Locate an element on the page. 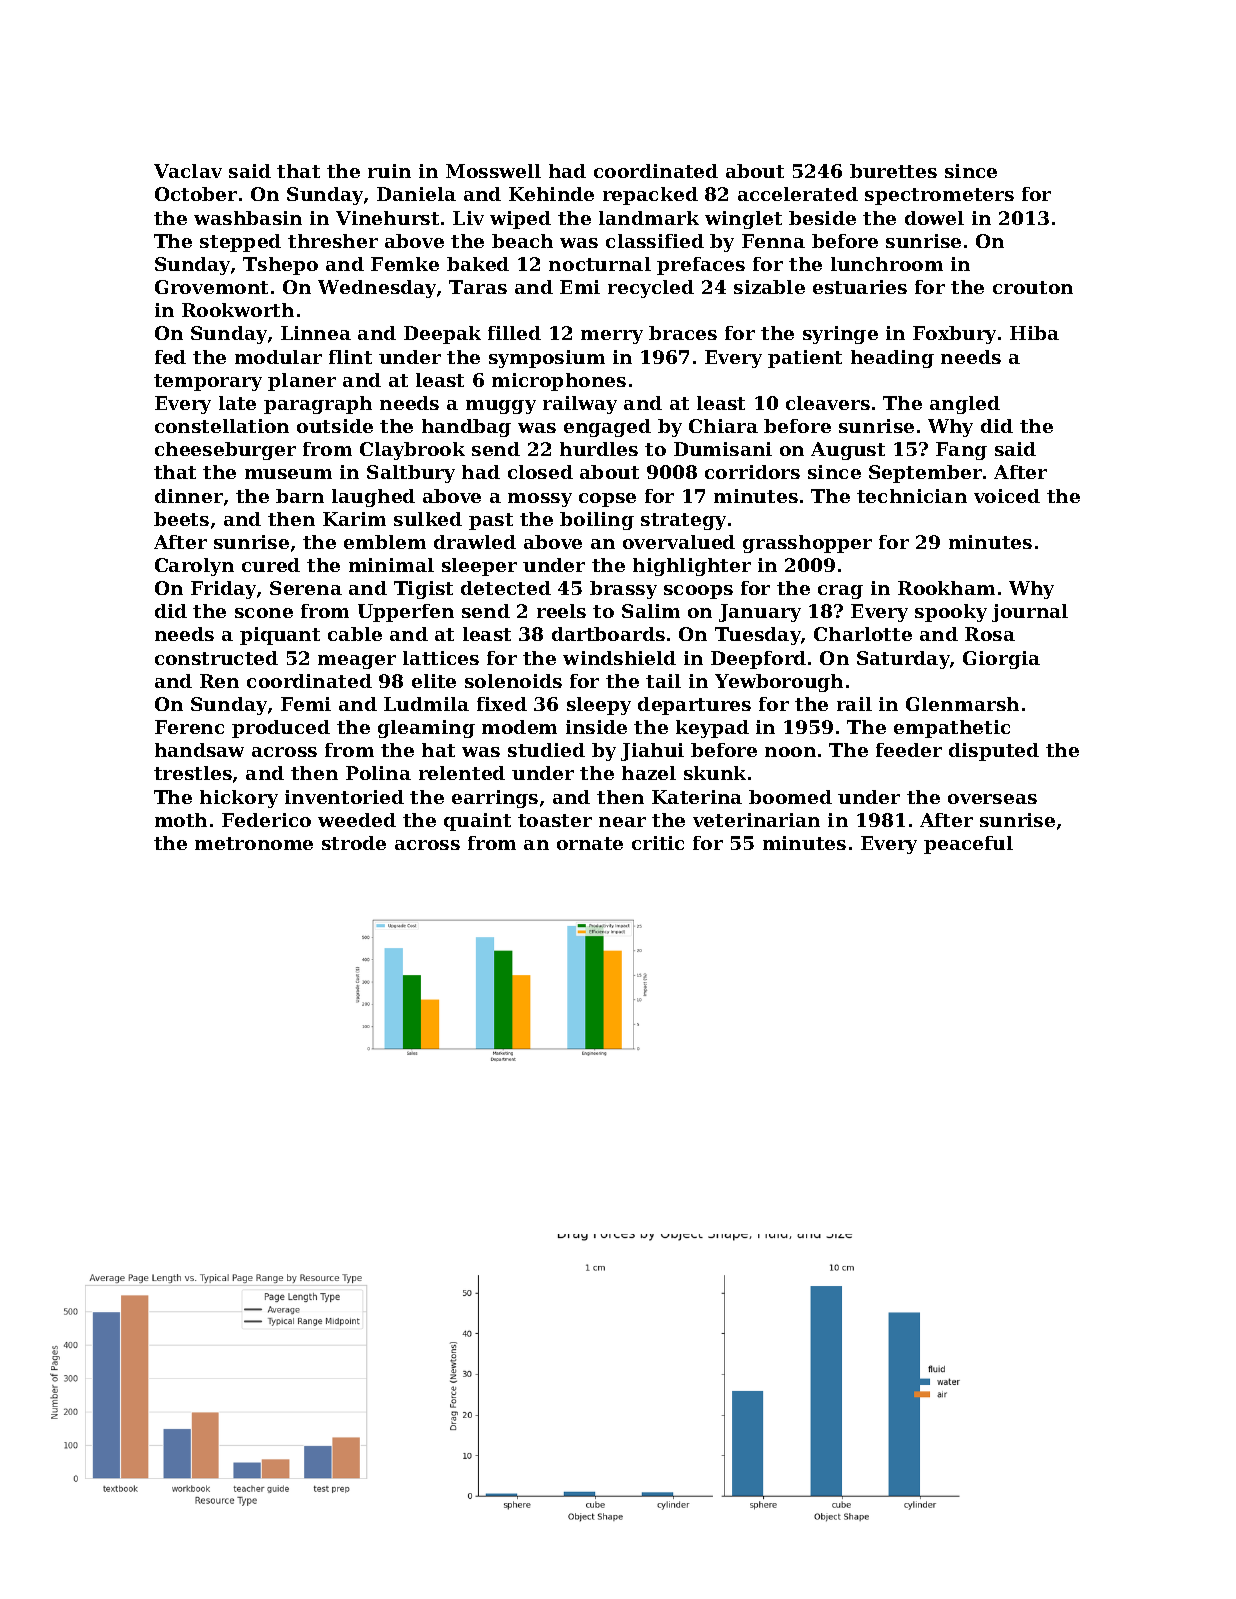 The height and width of the page is (1599, 1236). accelerated is located at coordinates (798, 194).
